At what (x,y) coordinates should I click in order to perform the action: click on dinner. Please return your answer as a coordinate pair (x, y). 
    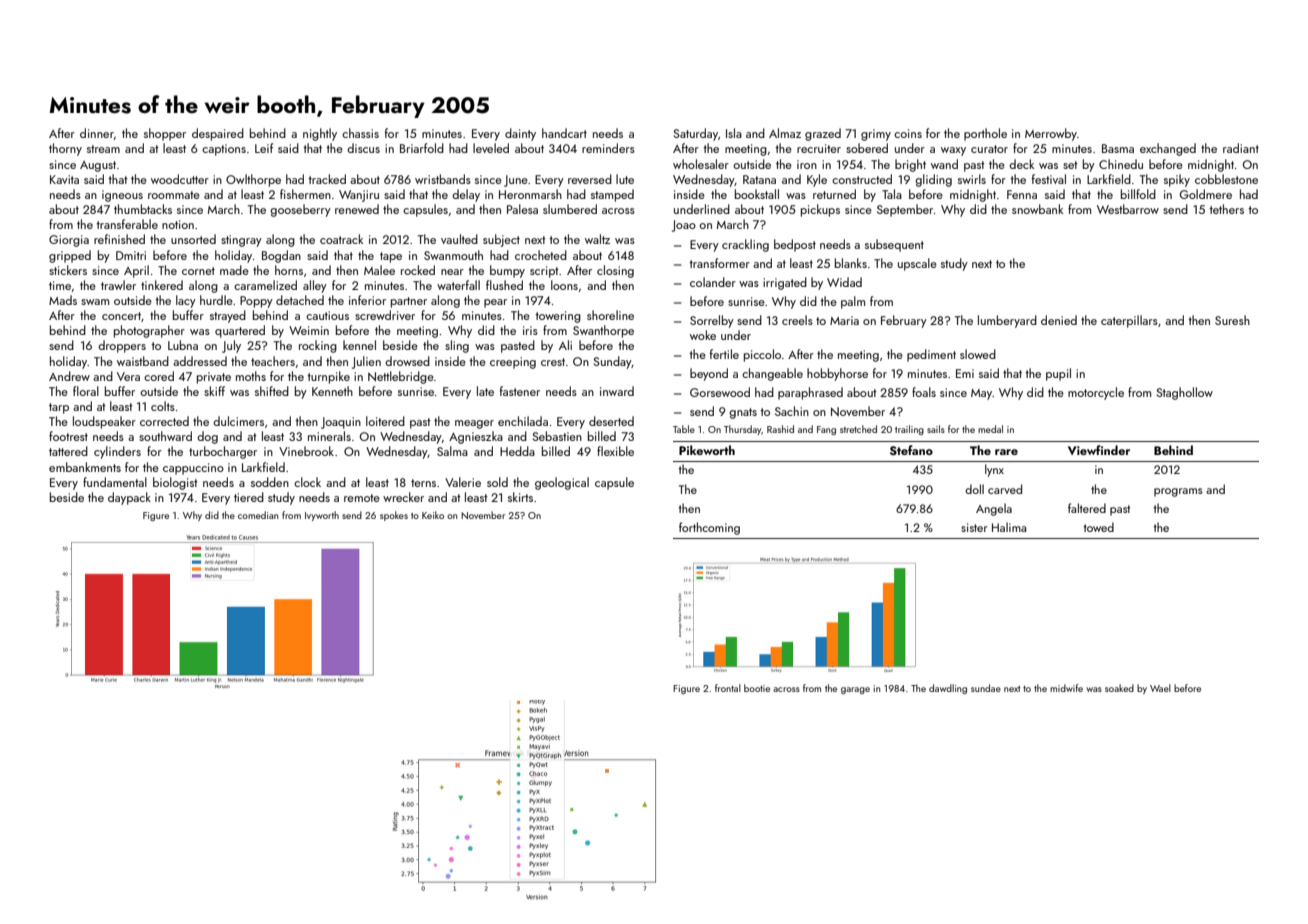
    Looking at the image, I should click on (97, 133).
